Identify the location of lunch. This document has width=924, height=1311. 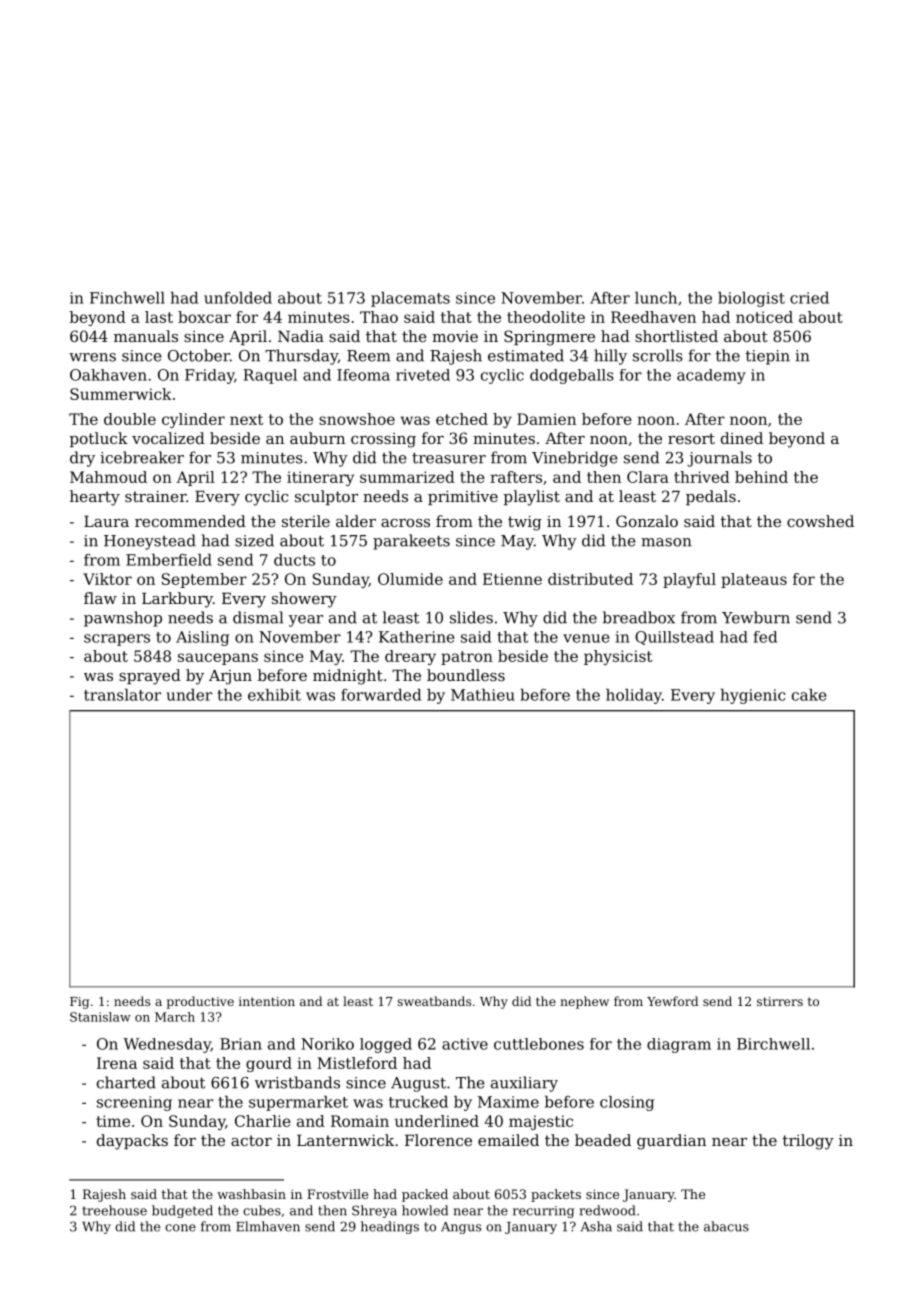
(656, 298).
